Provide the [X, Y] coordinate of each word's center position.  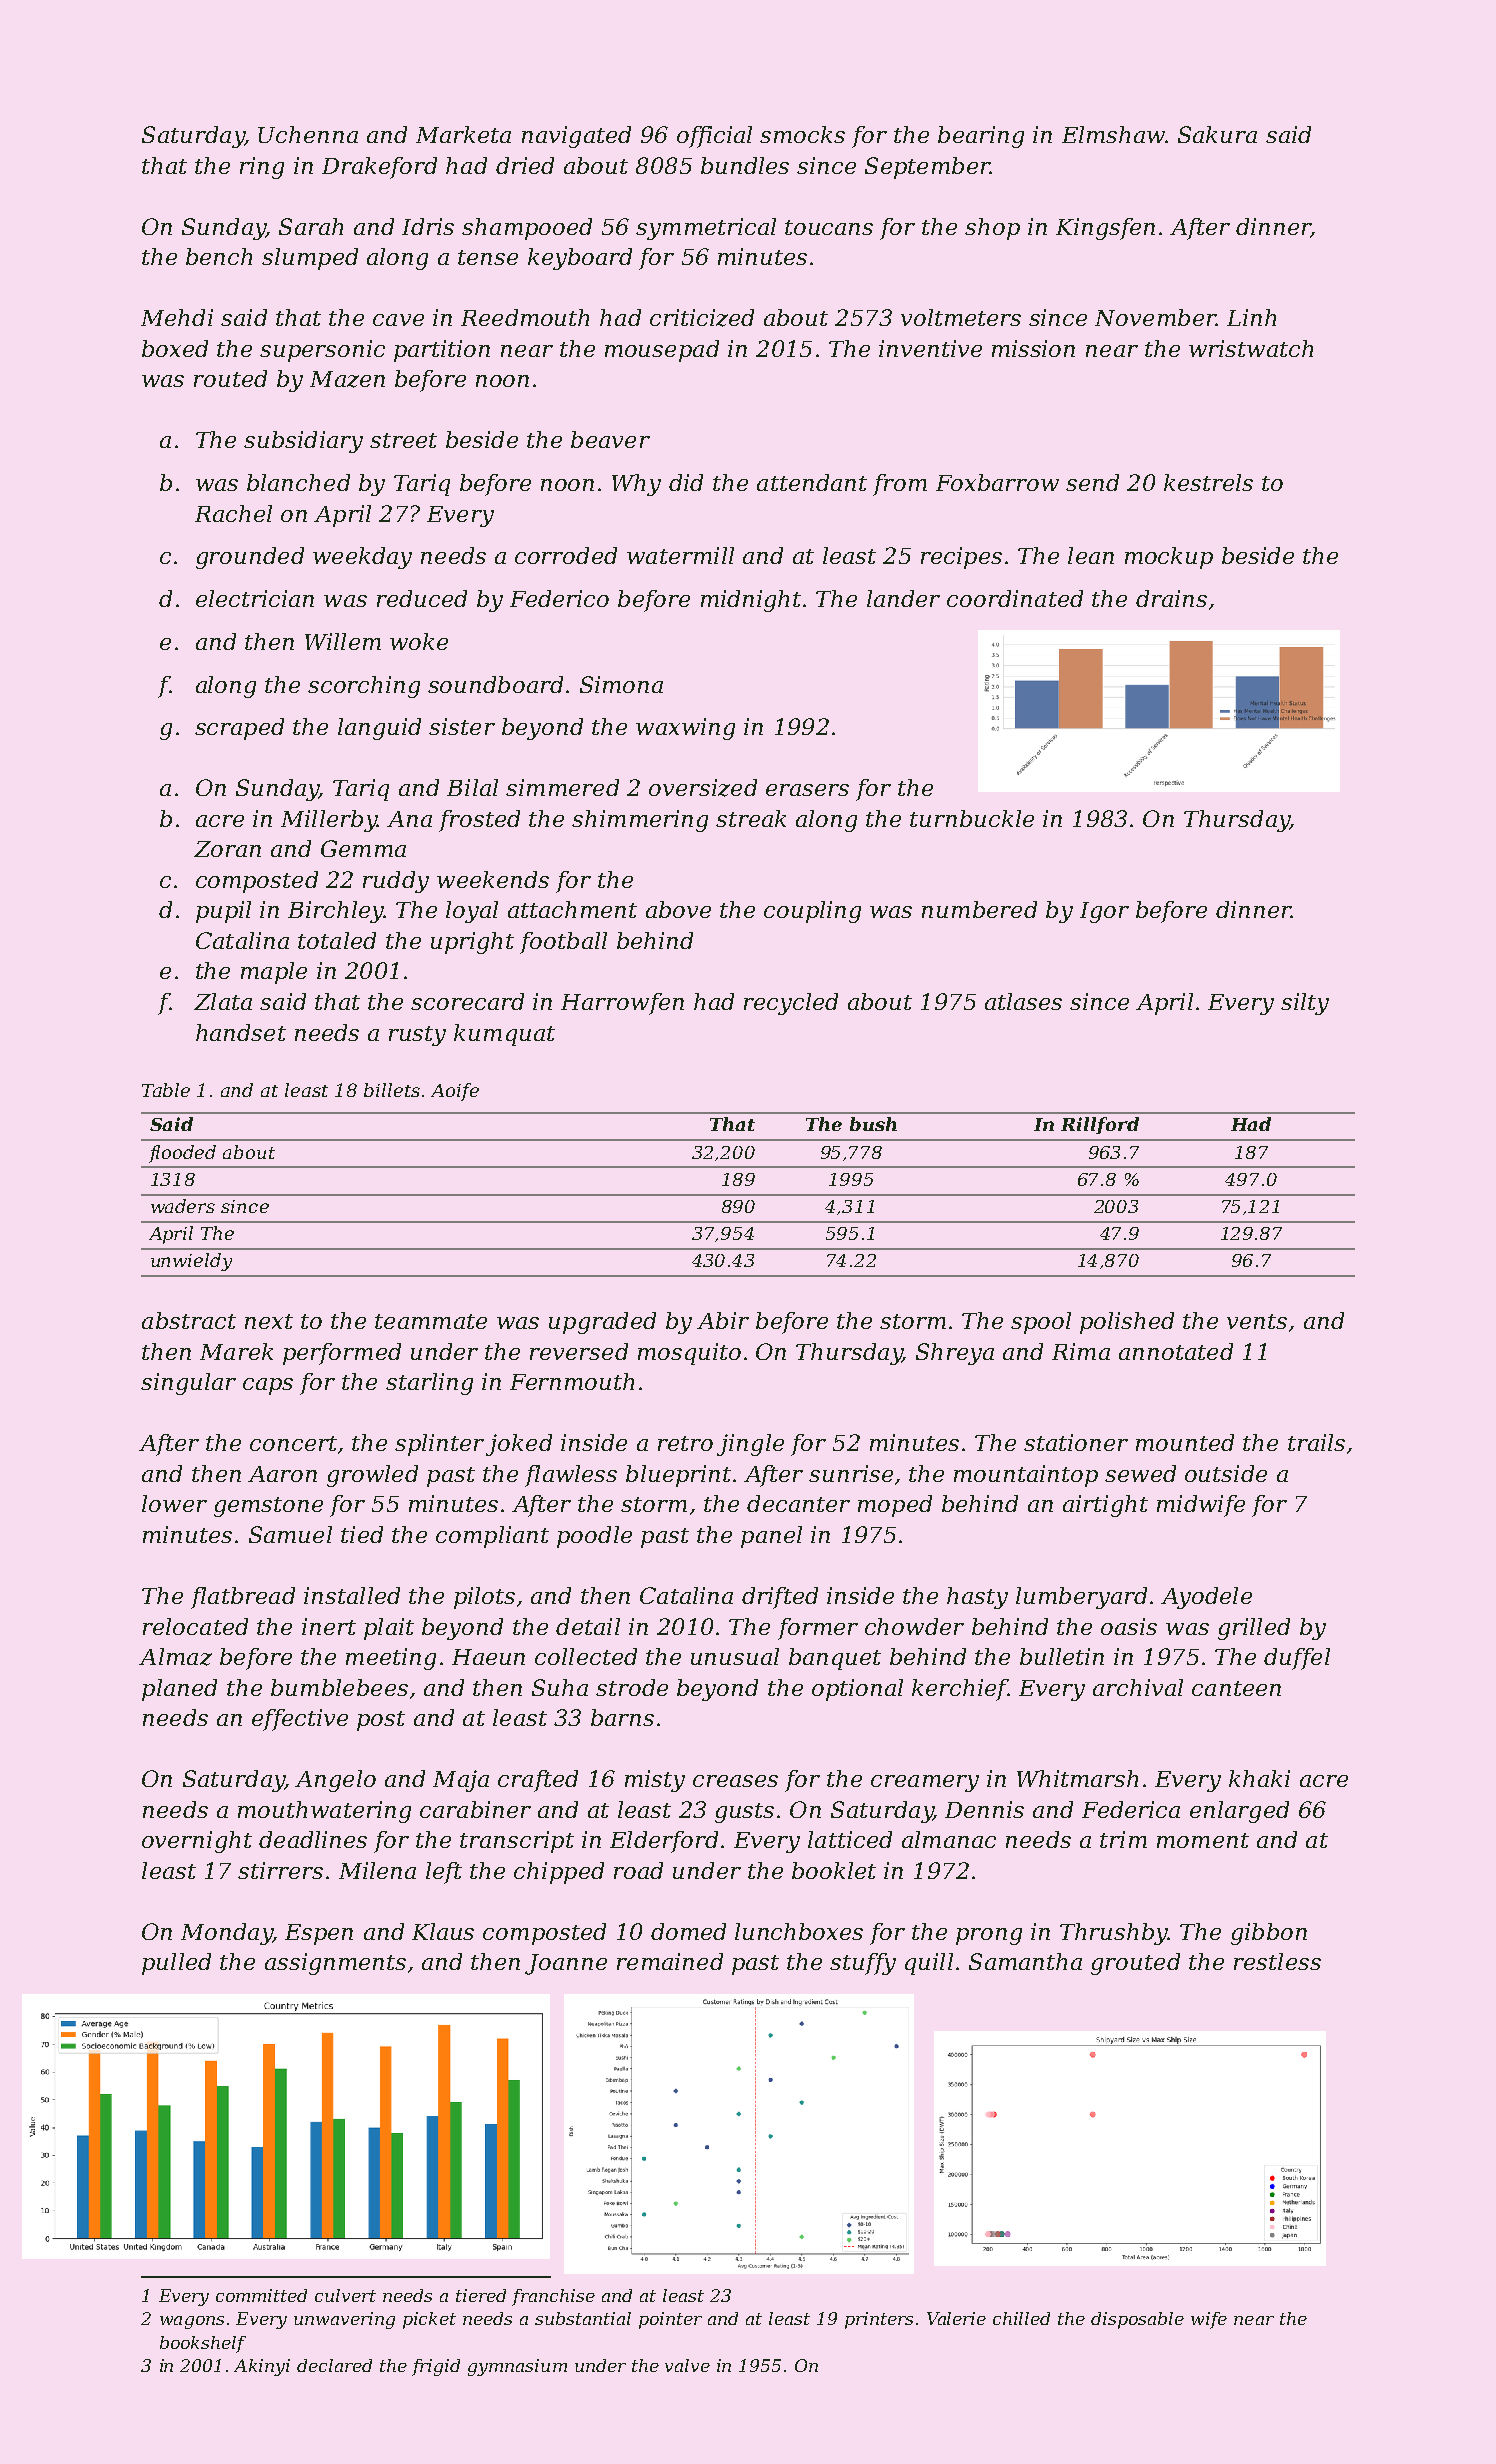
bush [873, 1124]
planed [179, 1690]
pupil [223, 912]
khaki [1259, 1778]
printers [879, 2320]
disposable [1137, 2320]
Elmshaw [1113, 134]
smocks [802, 134]
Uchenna [308, 134]
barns [622, 1717]
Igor [1104, 912]
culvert [345, 2295]
